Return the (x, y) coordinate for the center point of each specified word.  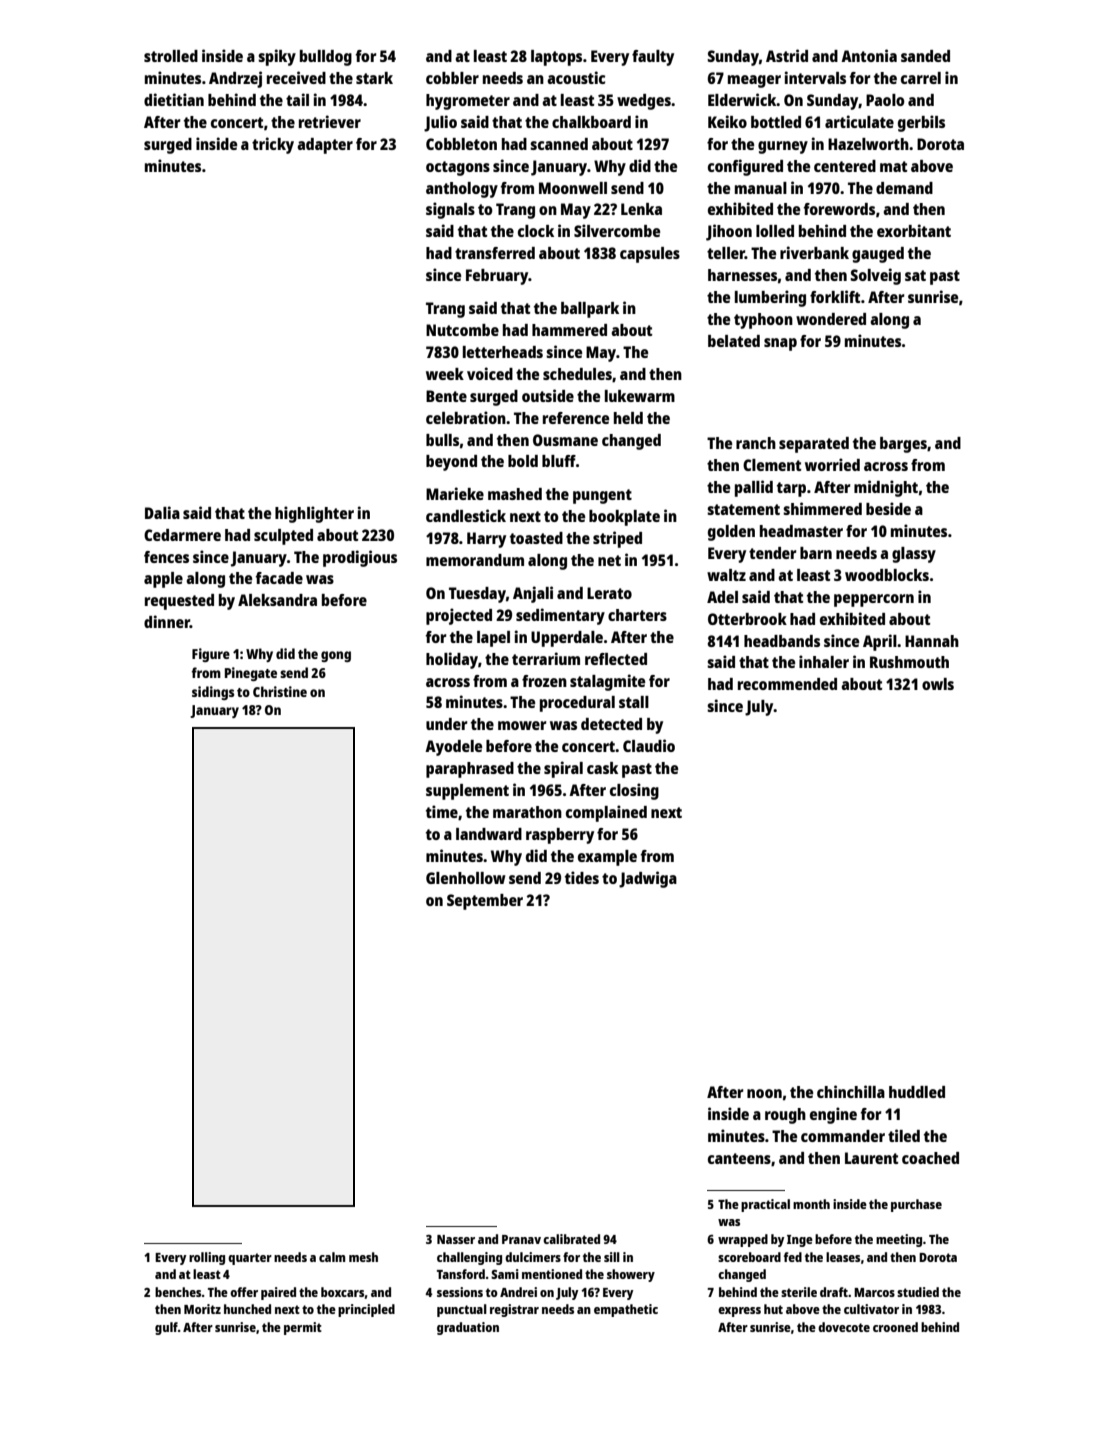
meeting (899, 1240)
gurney (783, 147)
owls (938, 684)
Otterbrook (747, 619)
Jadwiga (648, 879)
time (442, 811)
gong (336, 656)
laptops (556, 58)
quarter (250, 1259)
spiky (277, 57)
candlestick (466, 515)
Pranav (521, 1239)
